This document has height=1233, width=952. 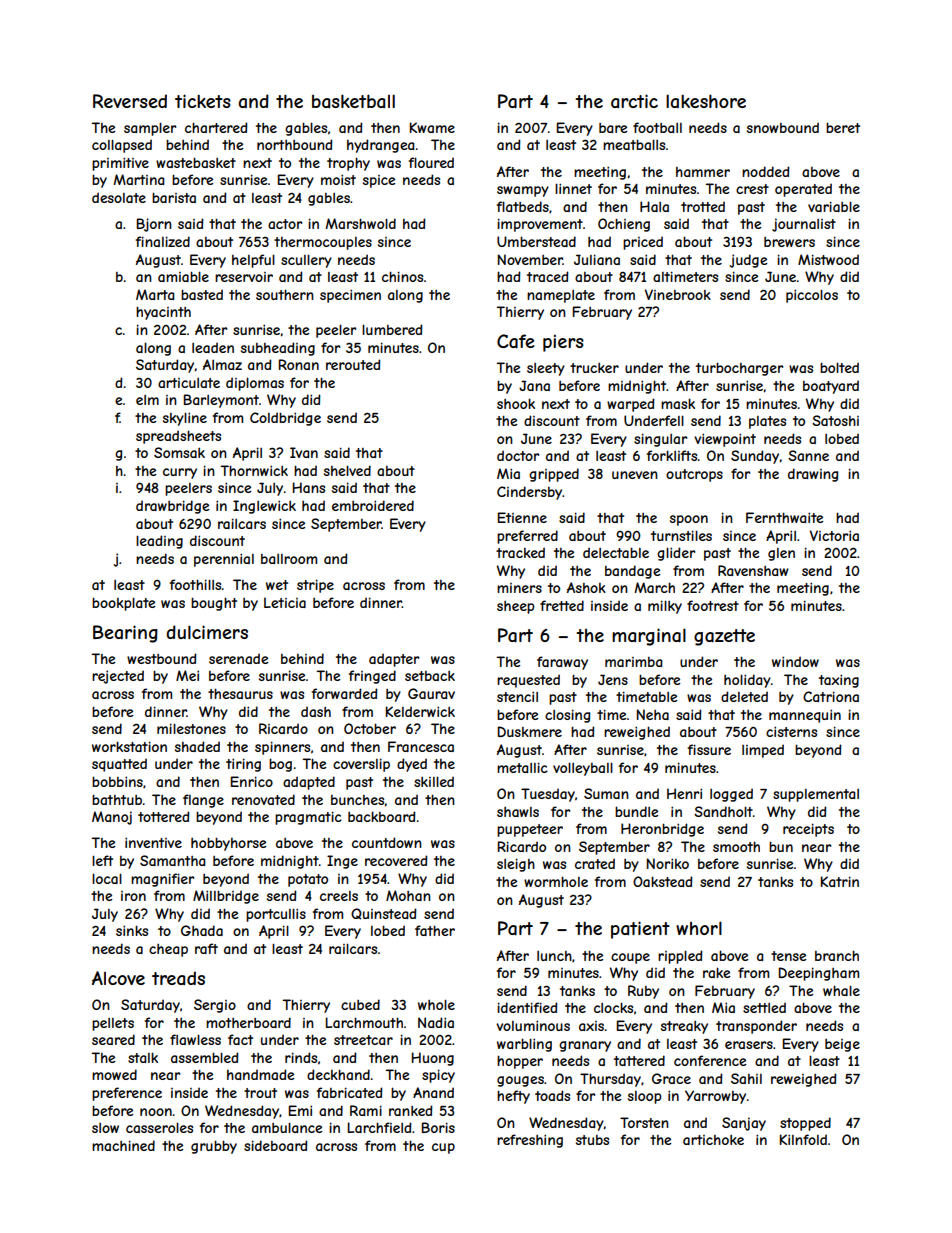 What do you see at coordinates (123, 1145) in the document?
I see `machined` at bounding box center [123, 1145].
